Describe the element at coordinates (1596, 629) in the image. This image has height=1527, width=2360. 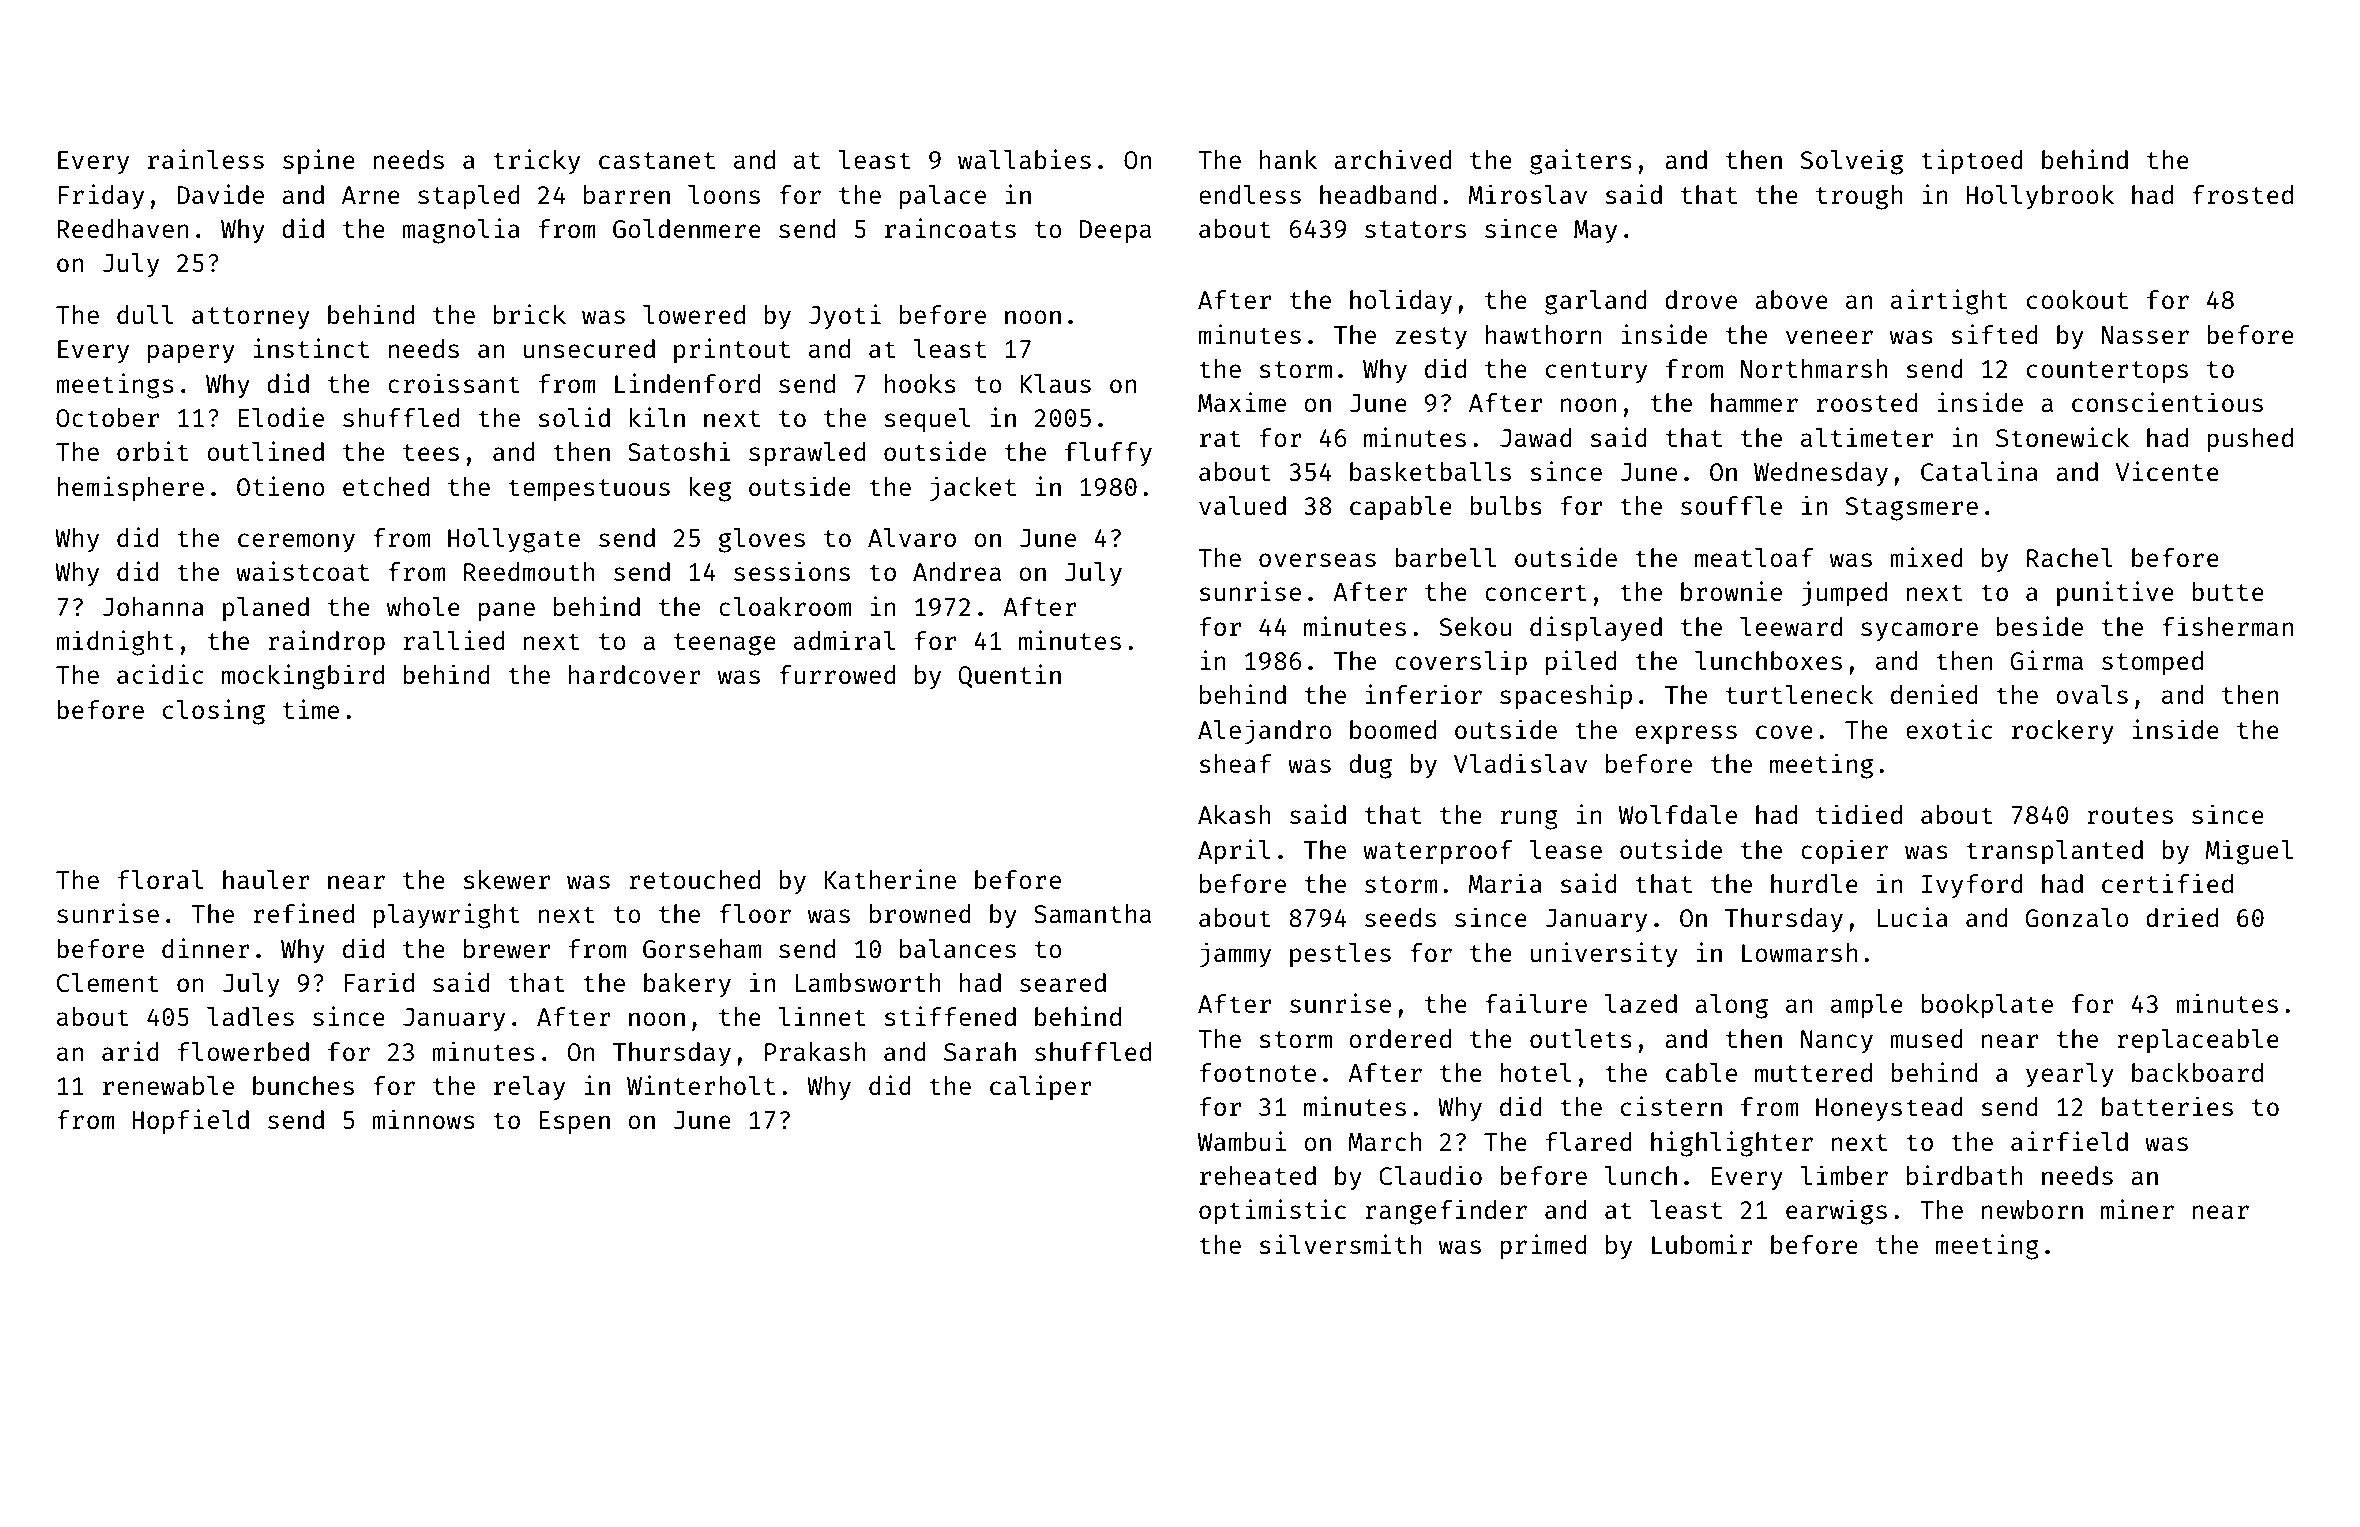
I see `displayed` at that location.
